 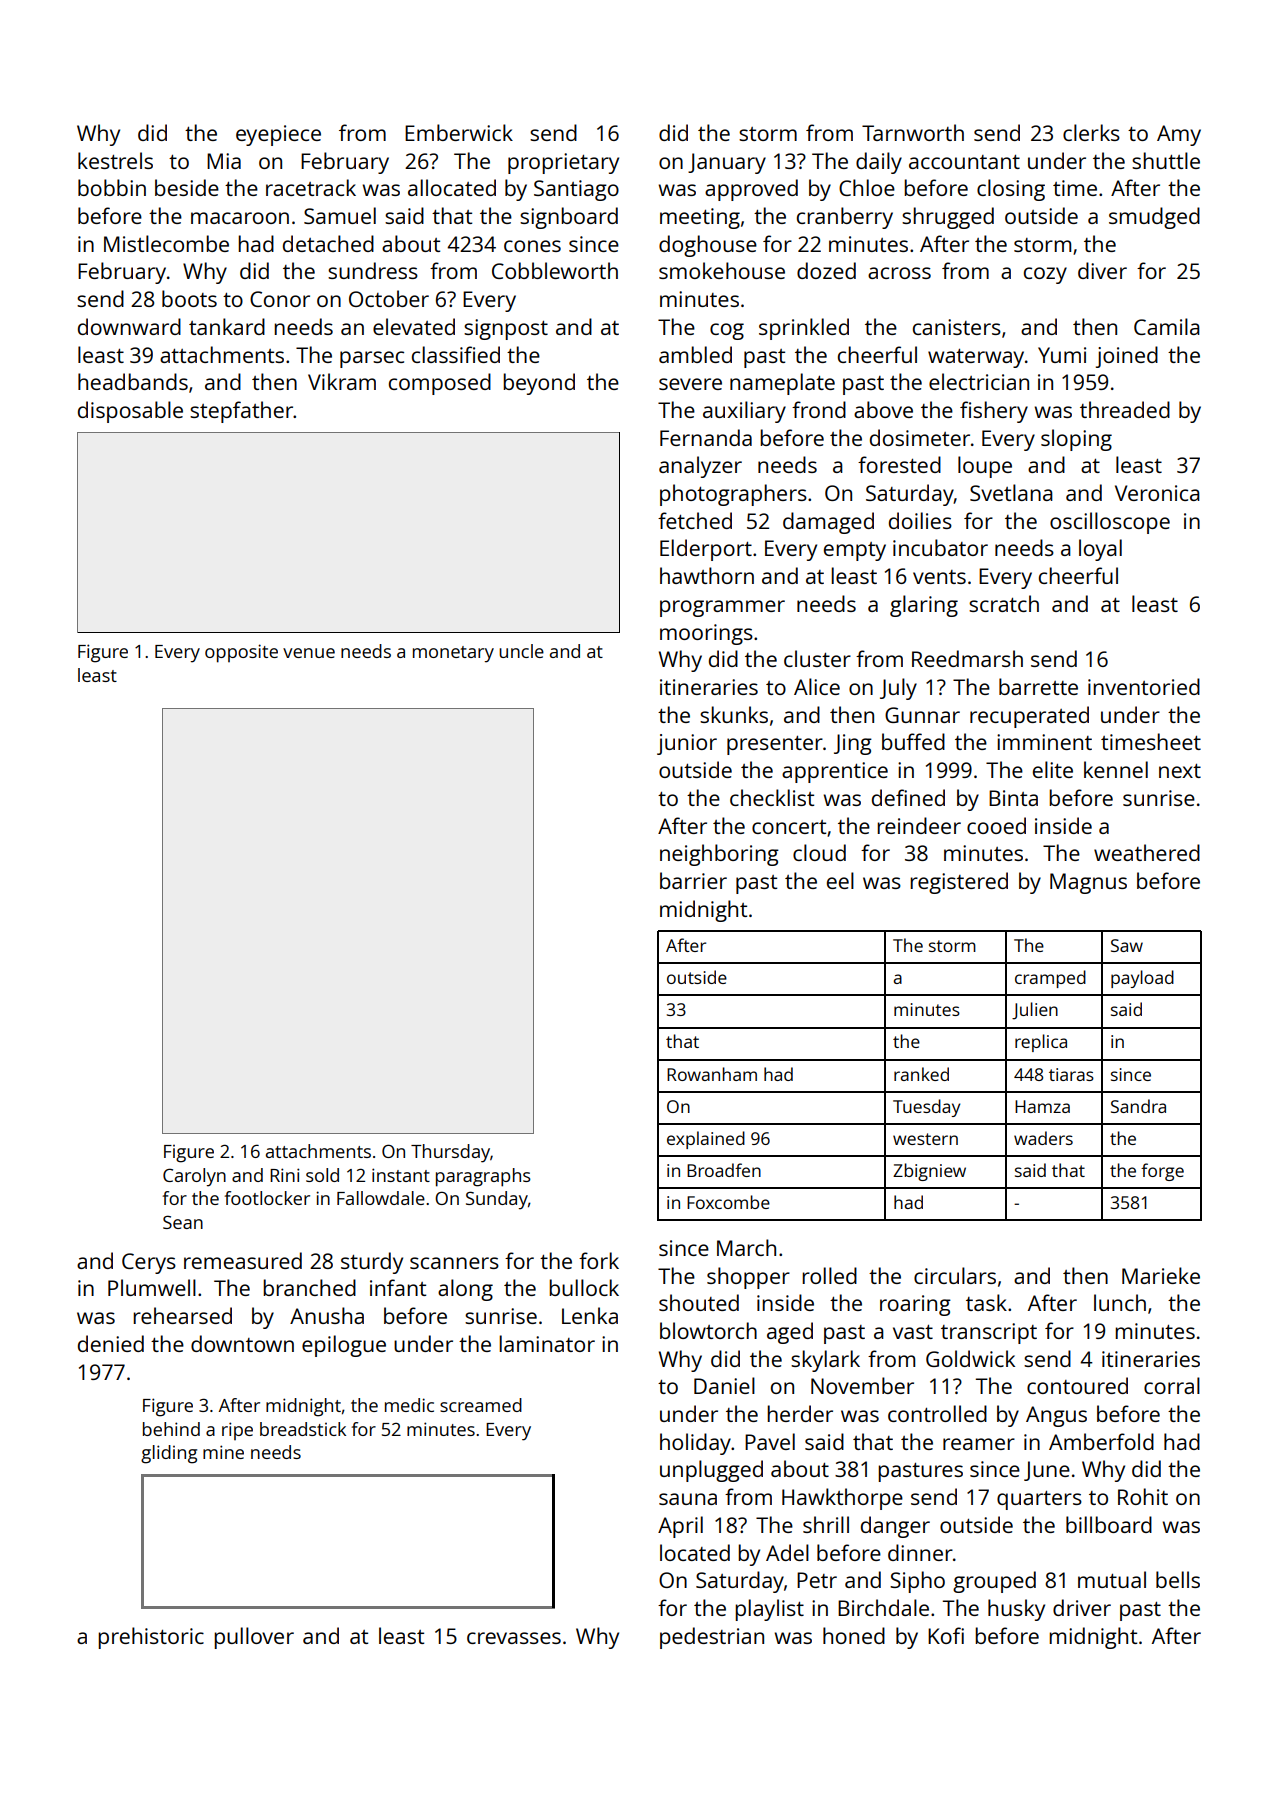 What do you see at coordinates (254, 1638) in the page?
I see `pullover` at bounding box center [254, 1638].
